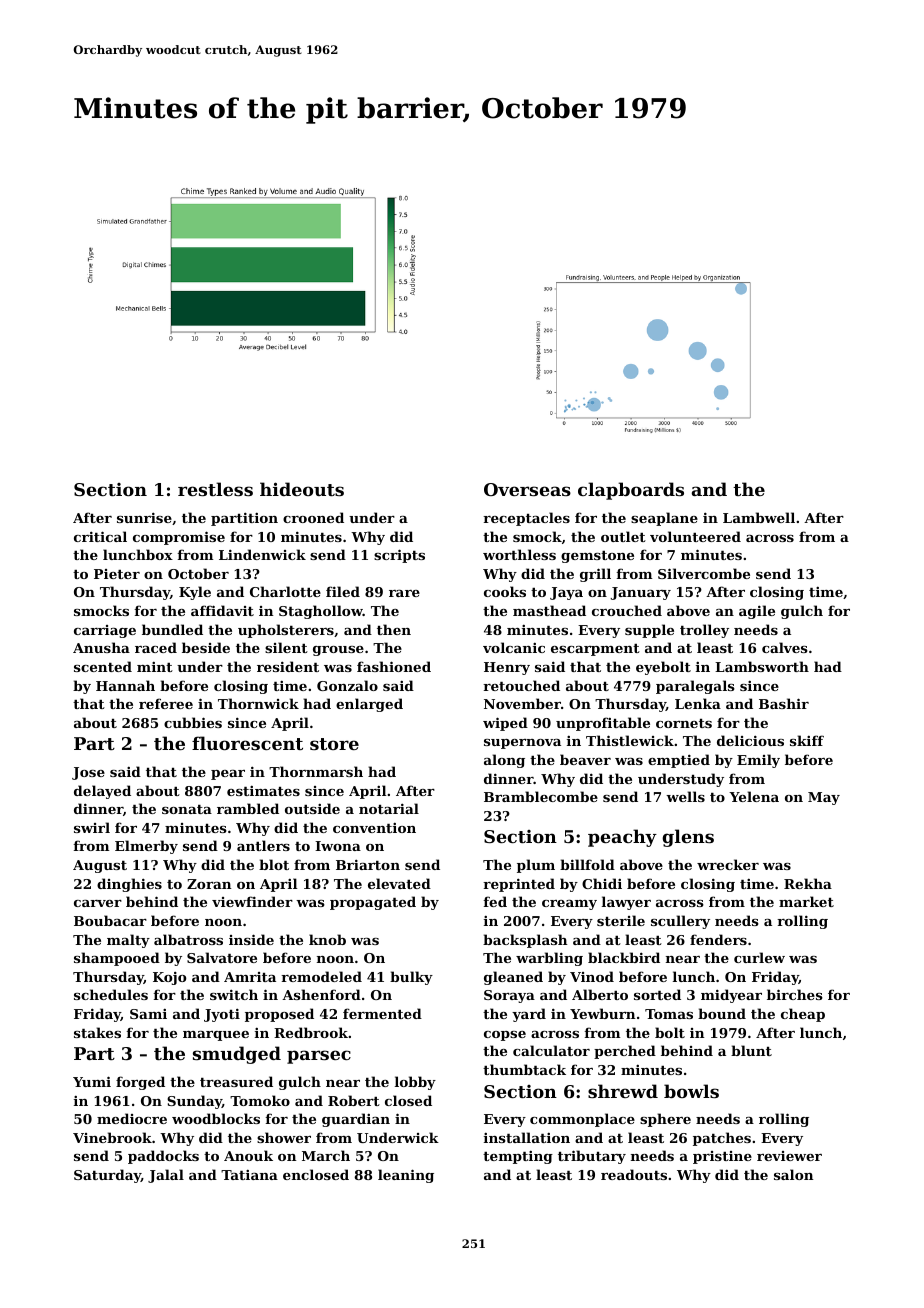  What do you see at coordinates (527, 489) in the image?
I see `Overseas` at bounding box center [527, 489].
